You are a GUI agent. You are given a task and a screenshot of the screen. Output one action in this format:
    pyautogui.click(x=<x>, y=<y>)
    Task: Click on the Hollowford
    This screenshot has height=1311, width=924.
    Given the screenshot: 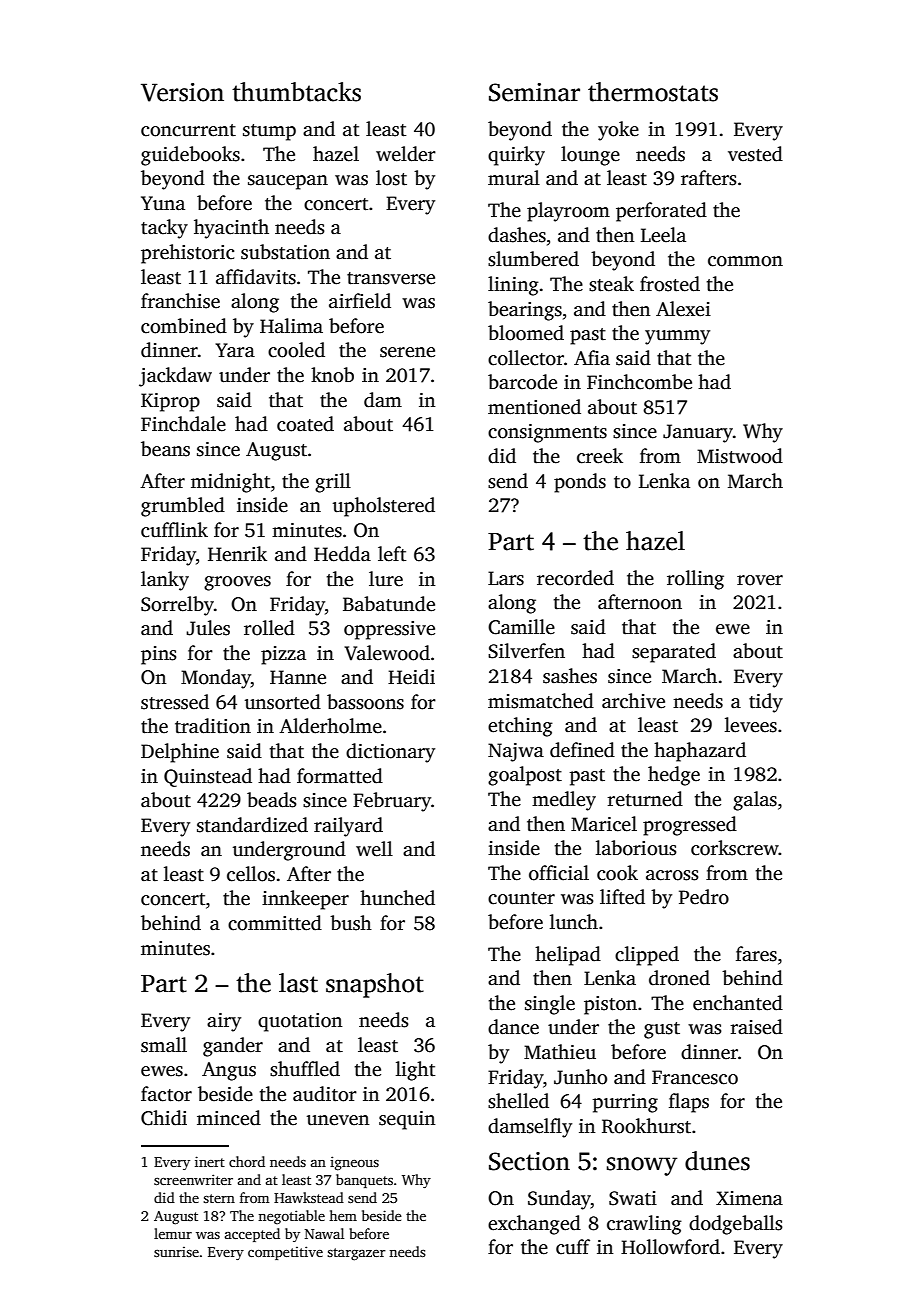 What is the action you would take?
    pyautogui.click(x=670, y=1247)
